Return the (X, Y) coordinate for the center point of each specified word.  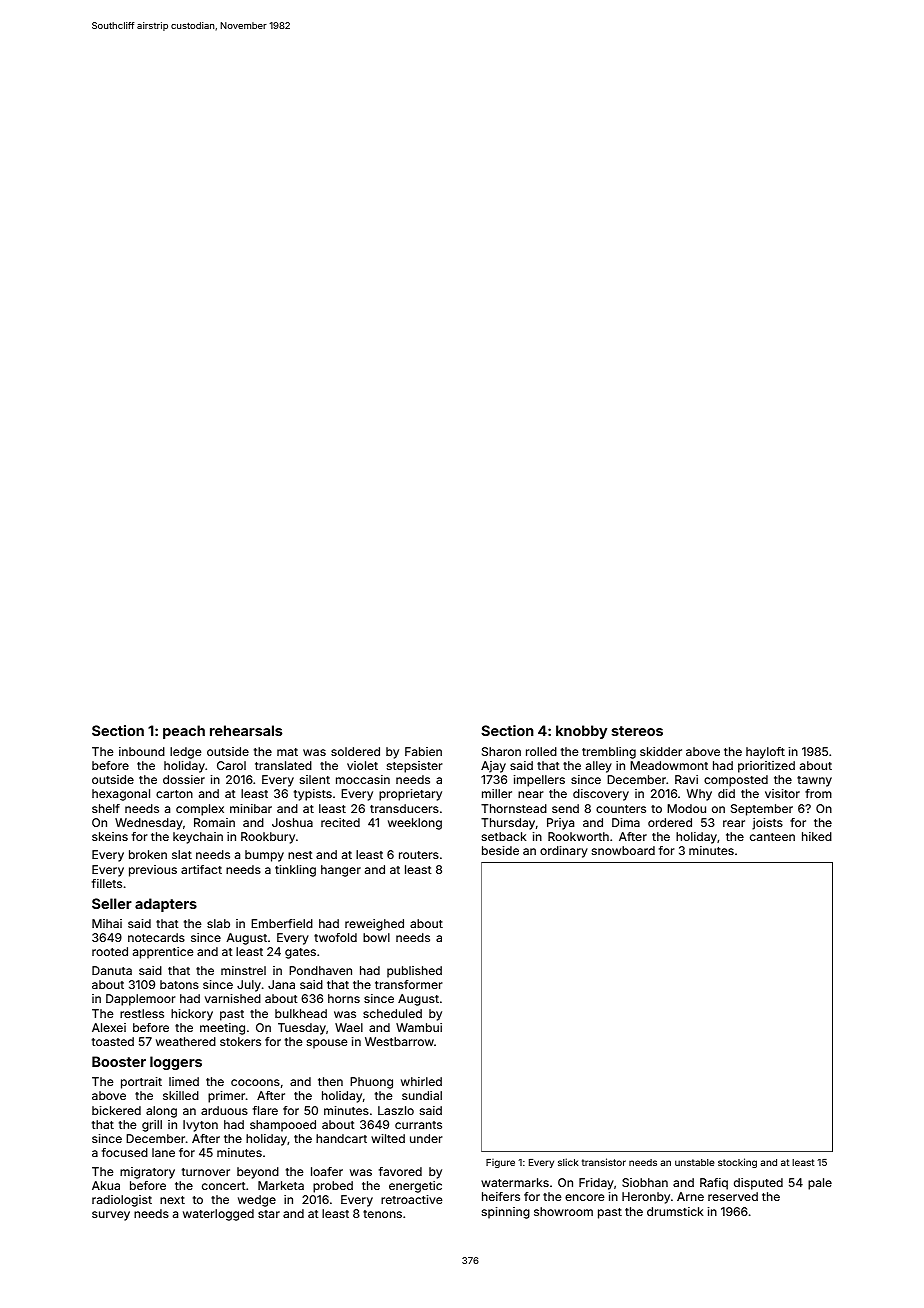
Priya (560, 824)
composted (736, 781)
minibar (251, 808)
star (269, 1214)
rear (734, 823)
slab (218, 923)
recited (340, 822)
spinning (506, 1213)
